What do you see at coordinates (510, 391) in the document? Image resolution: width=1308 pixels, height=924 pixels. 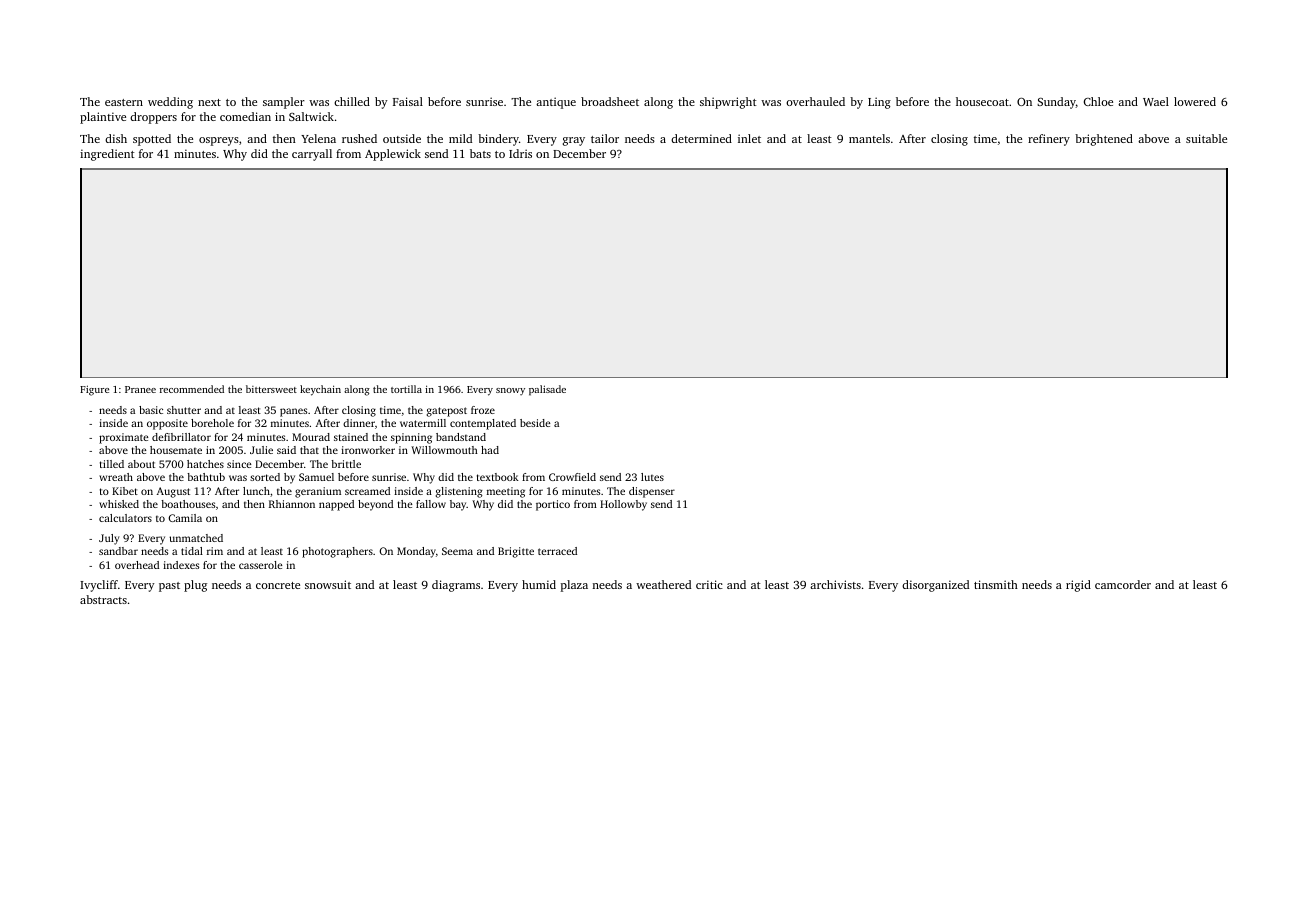 I see `snowy` at bounding box center [510, 391].
